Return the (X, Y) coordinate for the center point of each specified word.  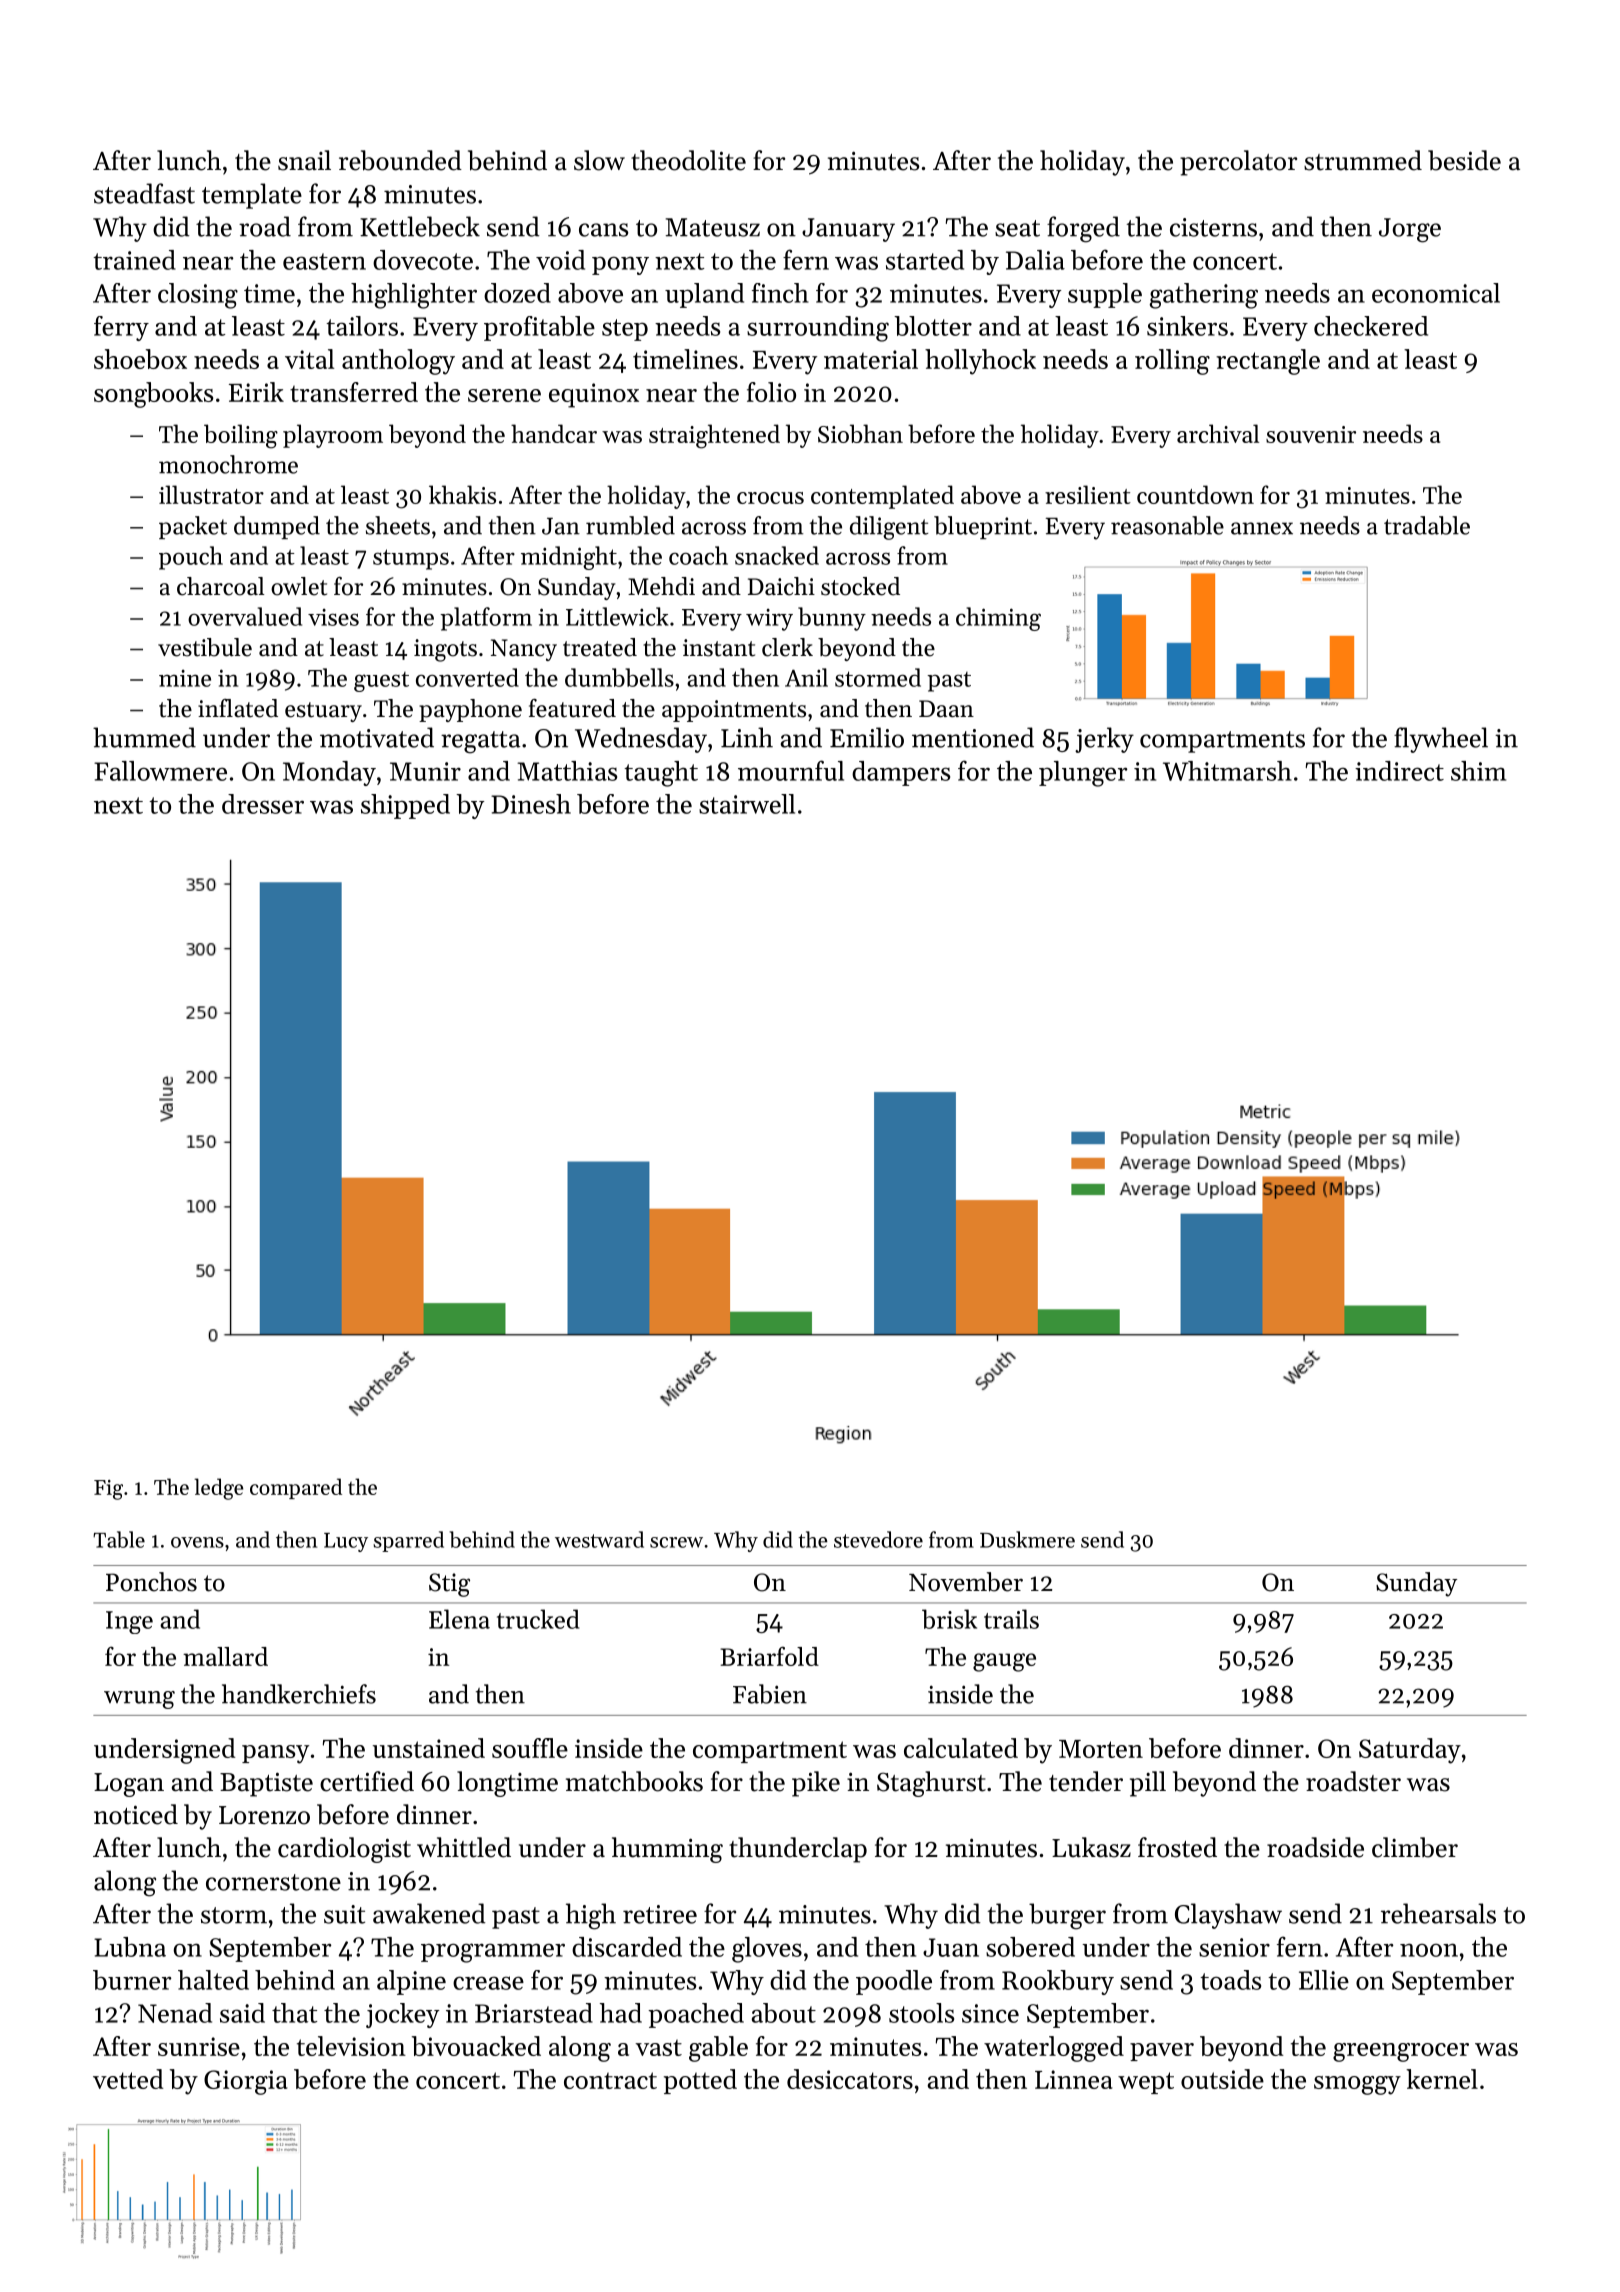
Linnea (1074, 2079)
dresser (263, 804)
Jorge (1410, 230)
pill (1148, 1784)
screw (676, 1542)
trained (134, 260)
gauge (1004, 1662)
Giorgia (246, 2082)
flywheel (1441, 740)
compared (296, 1488)
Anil (806, 677)
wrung (139, 1700)
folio (771, 392)
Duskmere (1027, 1539)
